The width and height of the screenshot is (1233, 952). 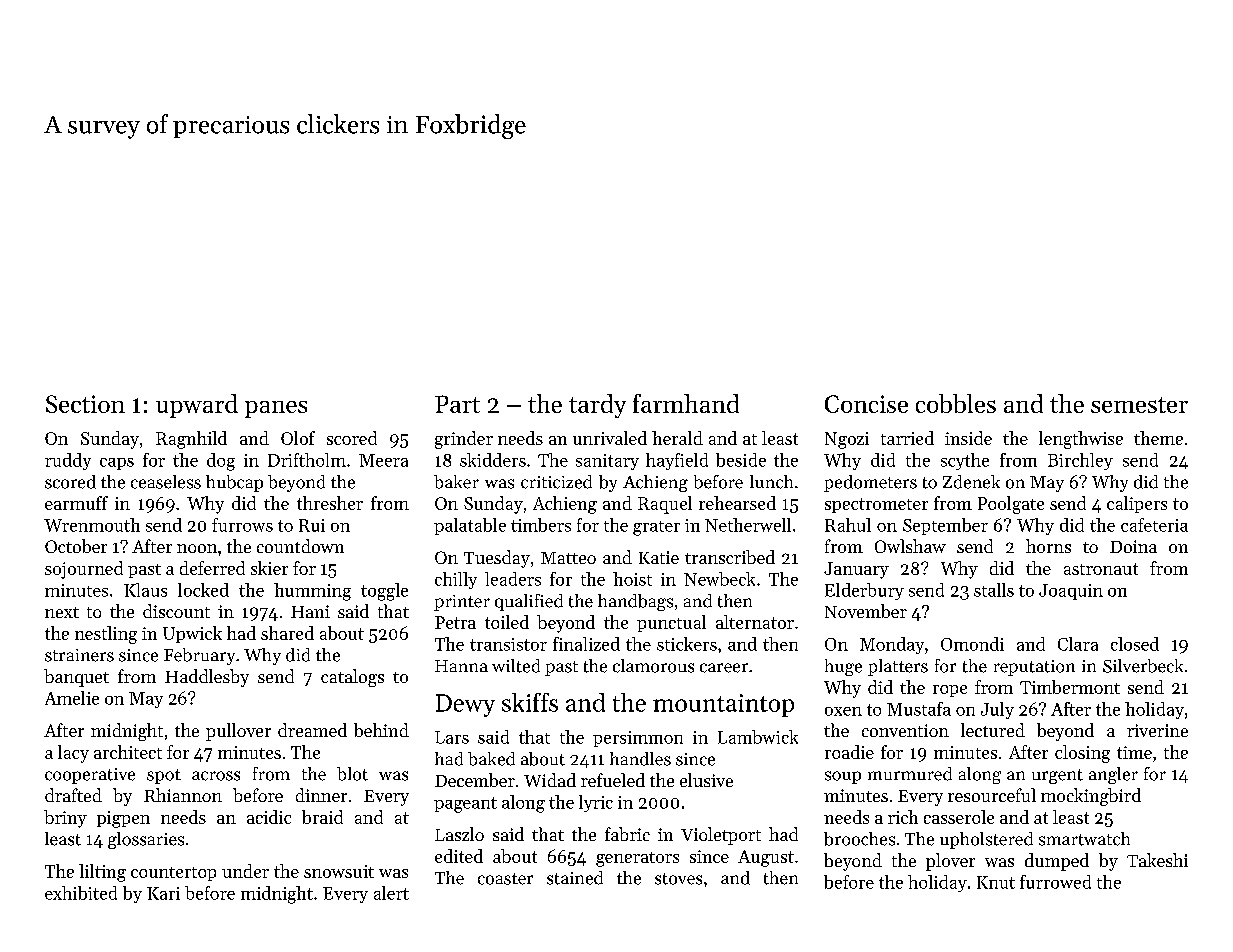 I want to click on brooches, so click(x=859, y=839).
